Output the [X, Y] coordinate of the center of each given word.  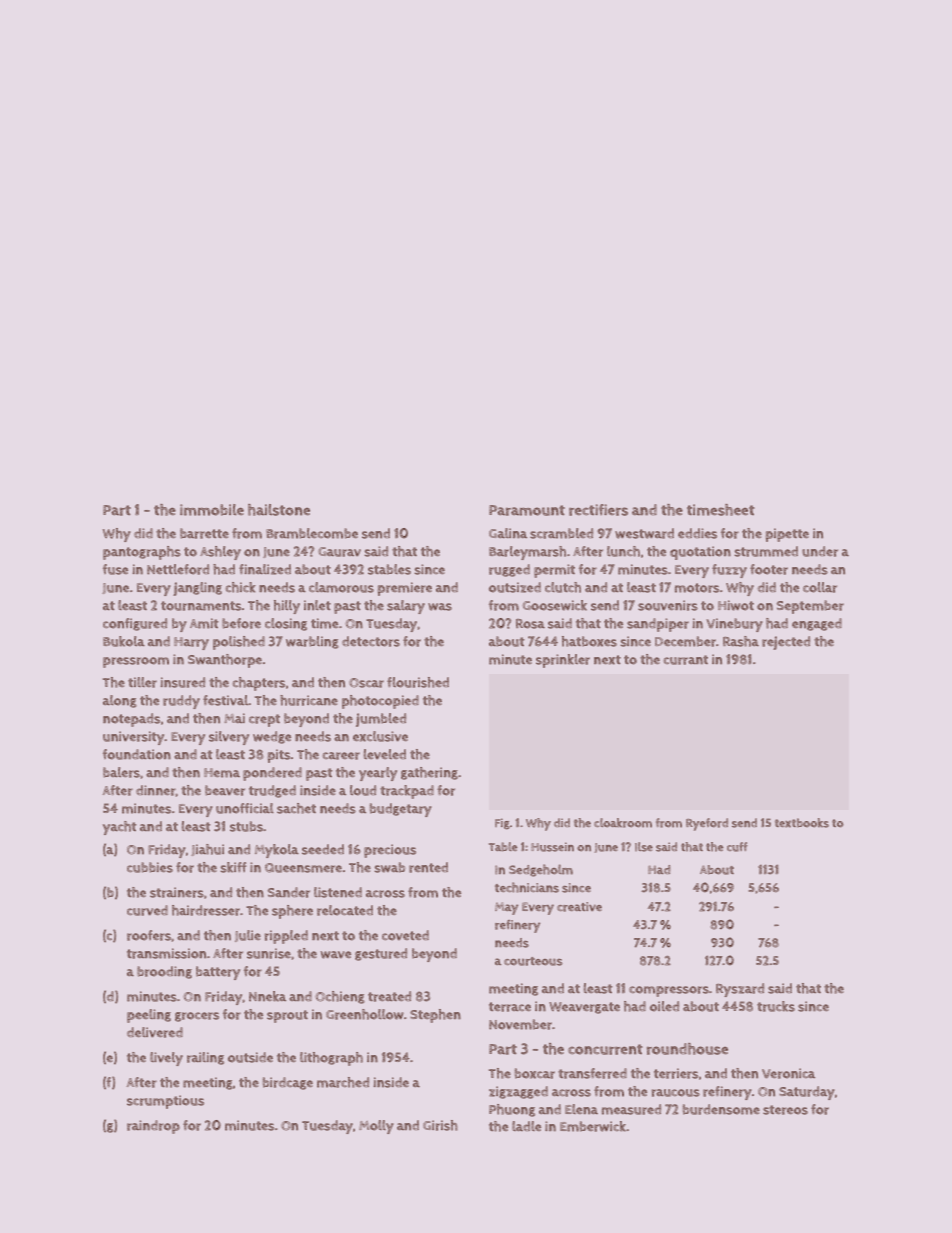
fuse [115, 569]
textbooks [802, 823]
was [440, 607]
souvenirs [668, 605]
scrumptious [165, 1102]
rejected [786, 643]
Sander [289, 892]
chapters [259, 684]
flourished [418, 682]
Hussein [552, 847]
